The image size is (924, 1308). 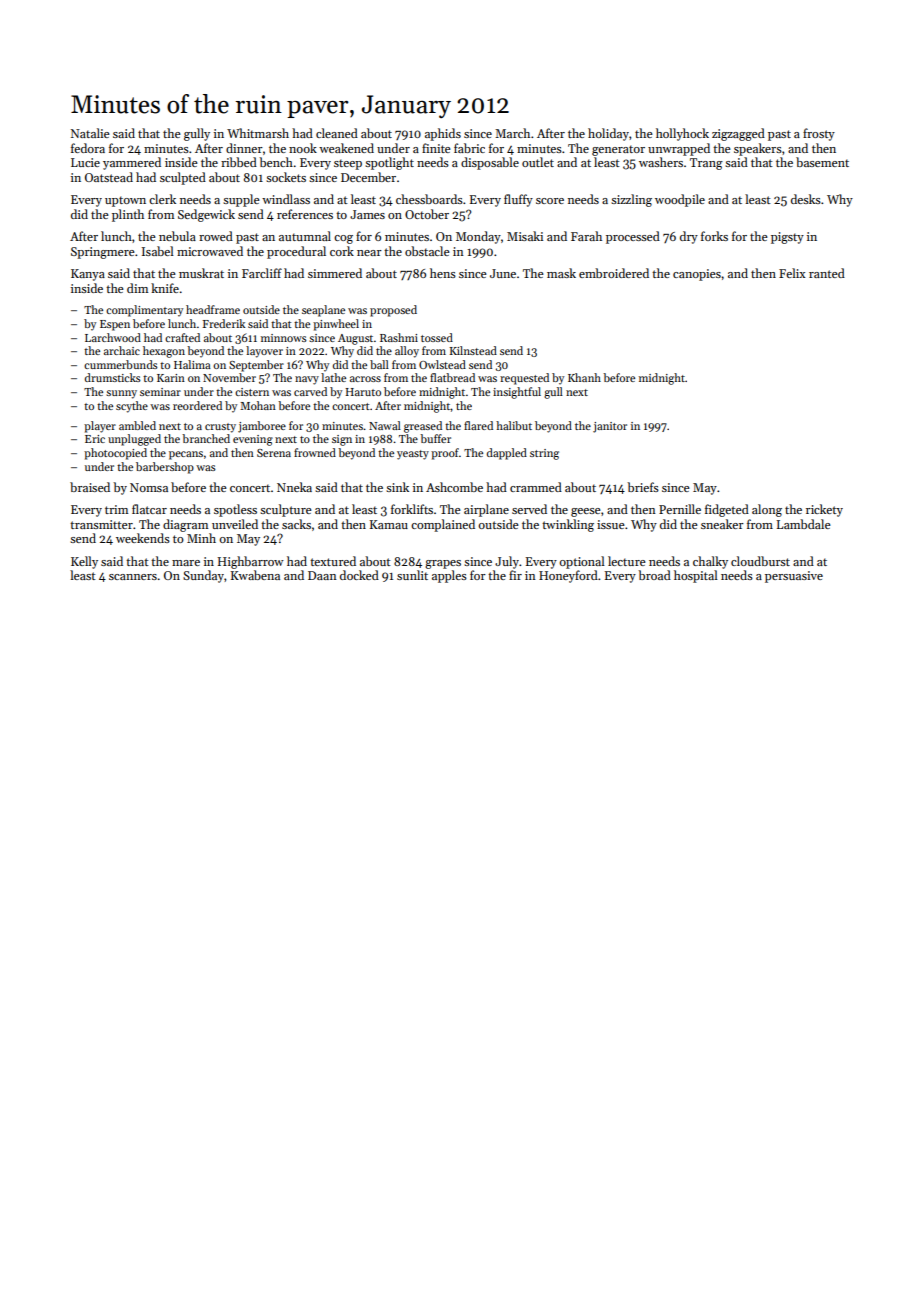 I want to click on dry, so click(x=689, y=237).
